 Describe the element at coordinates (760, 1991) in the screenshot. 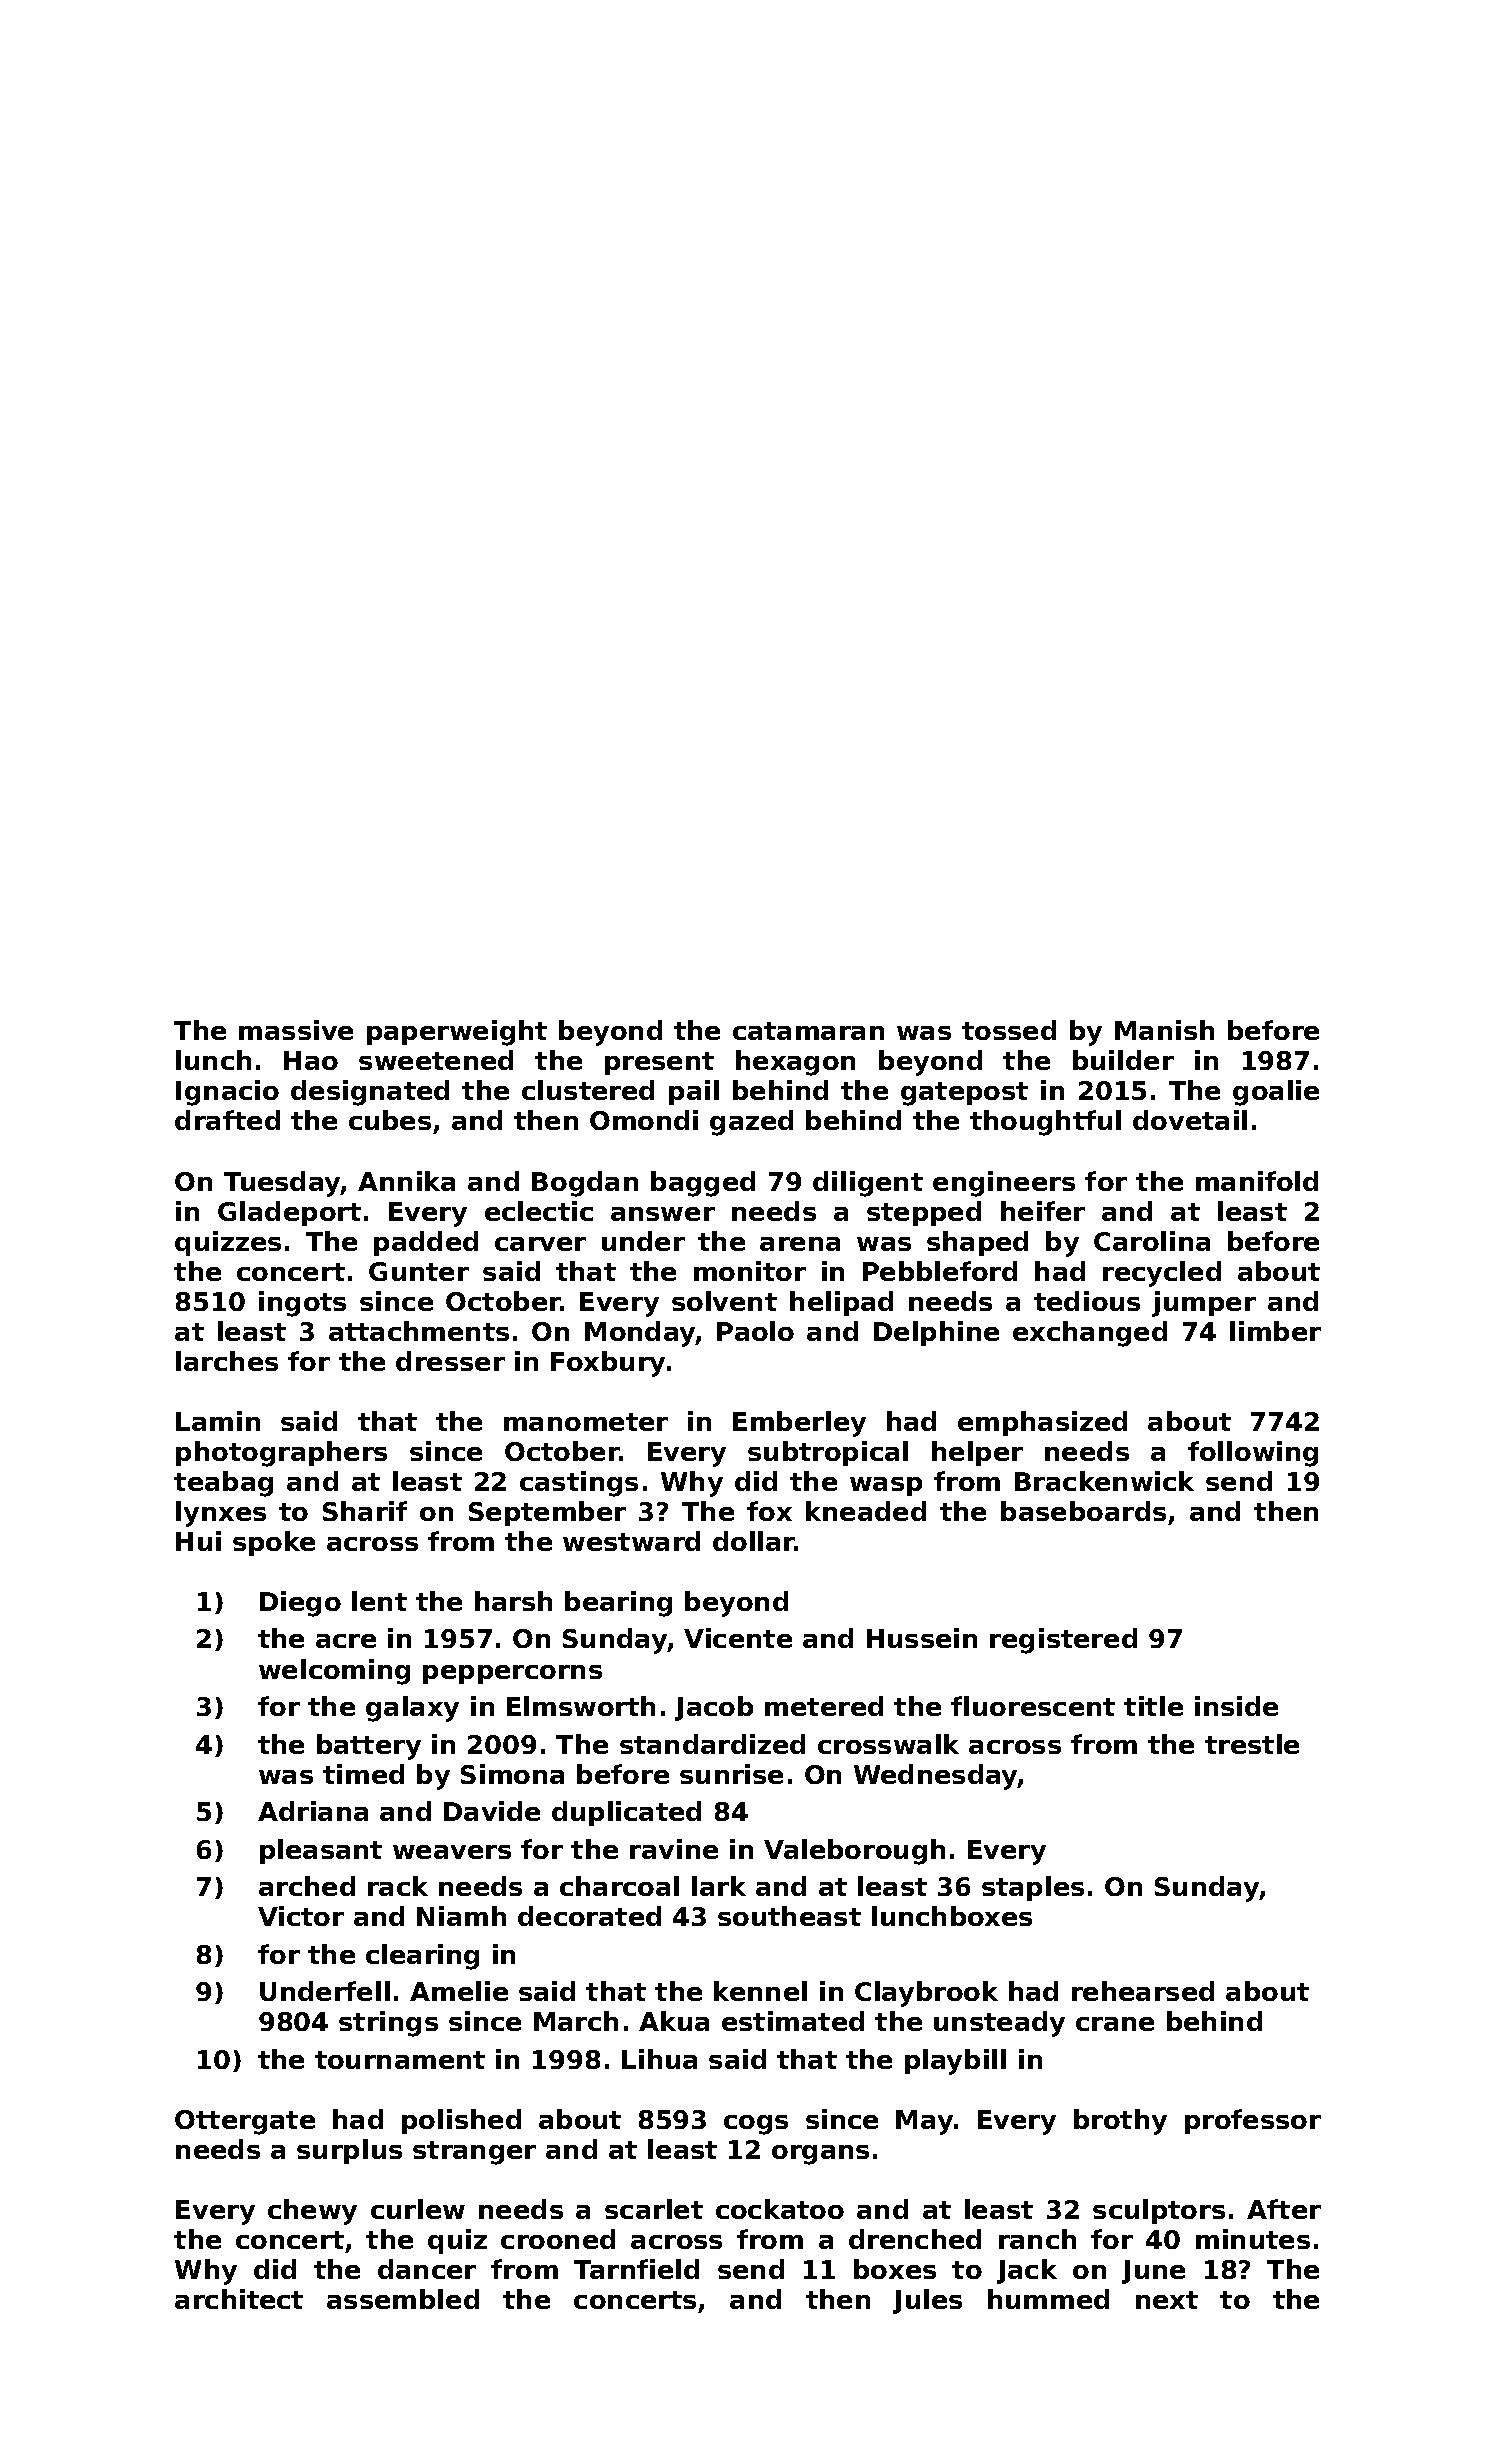

I see `kennel` at that location.
